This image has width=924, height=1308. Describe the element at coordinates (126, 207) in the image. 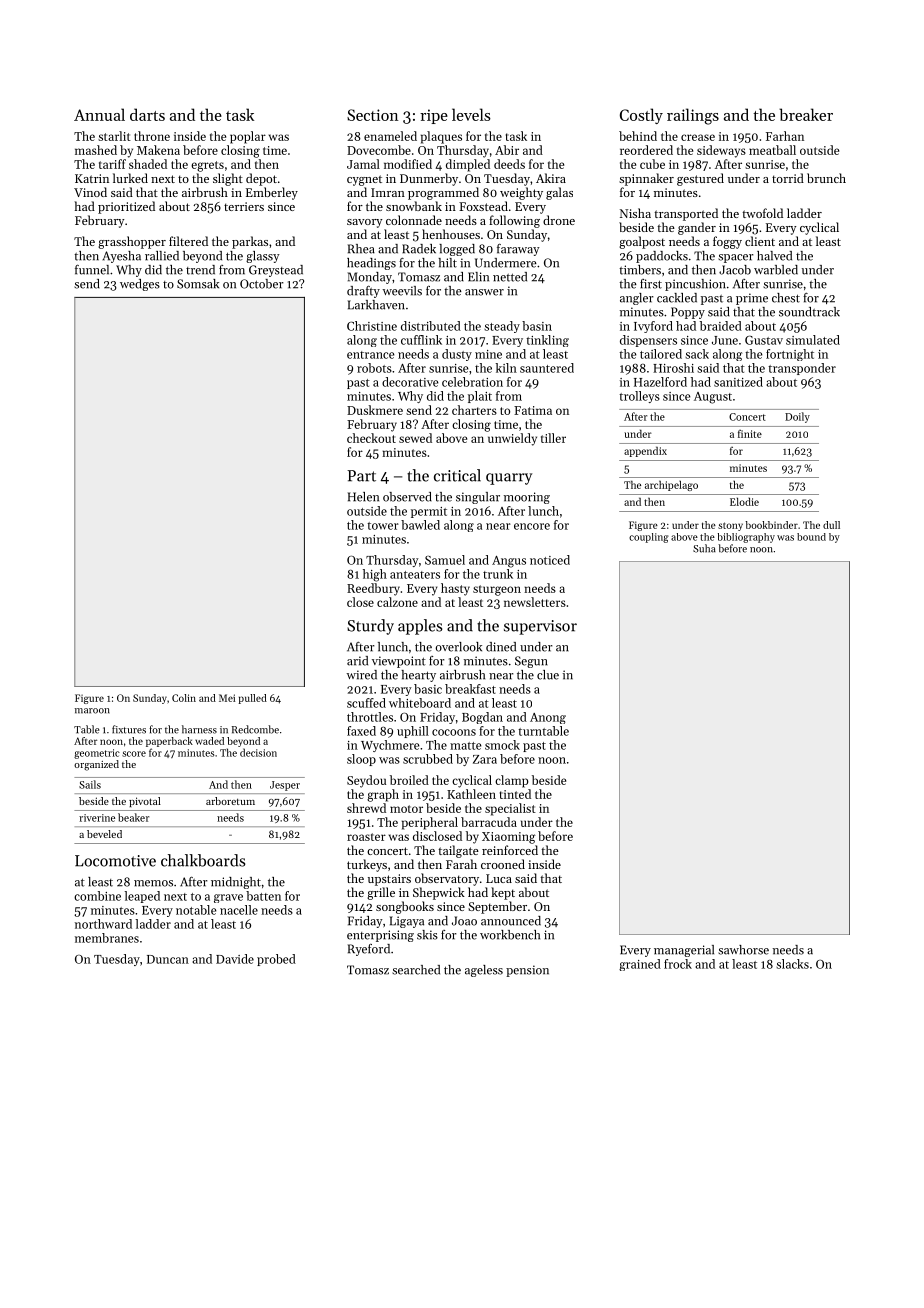

I see `prioritized` at that location.
